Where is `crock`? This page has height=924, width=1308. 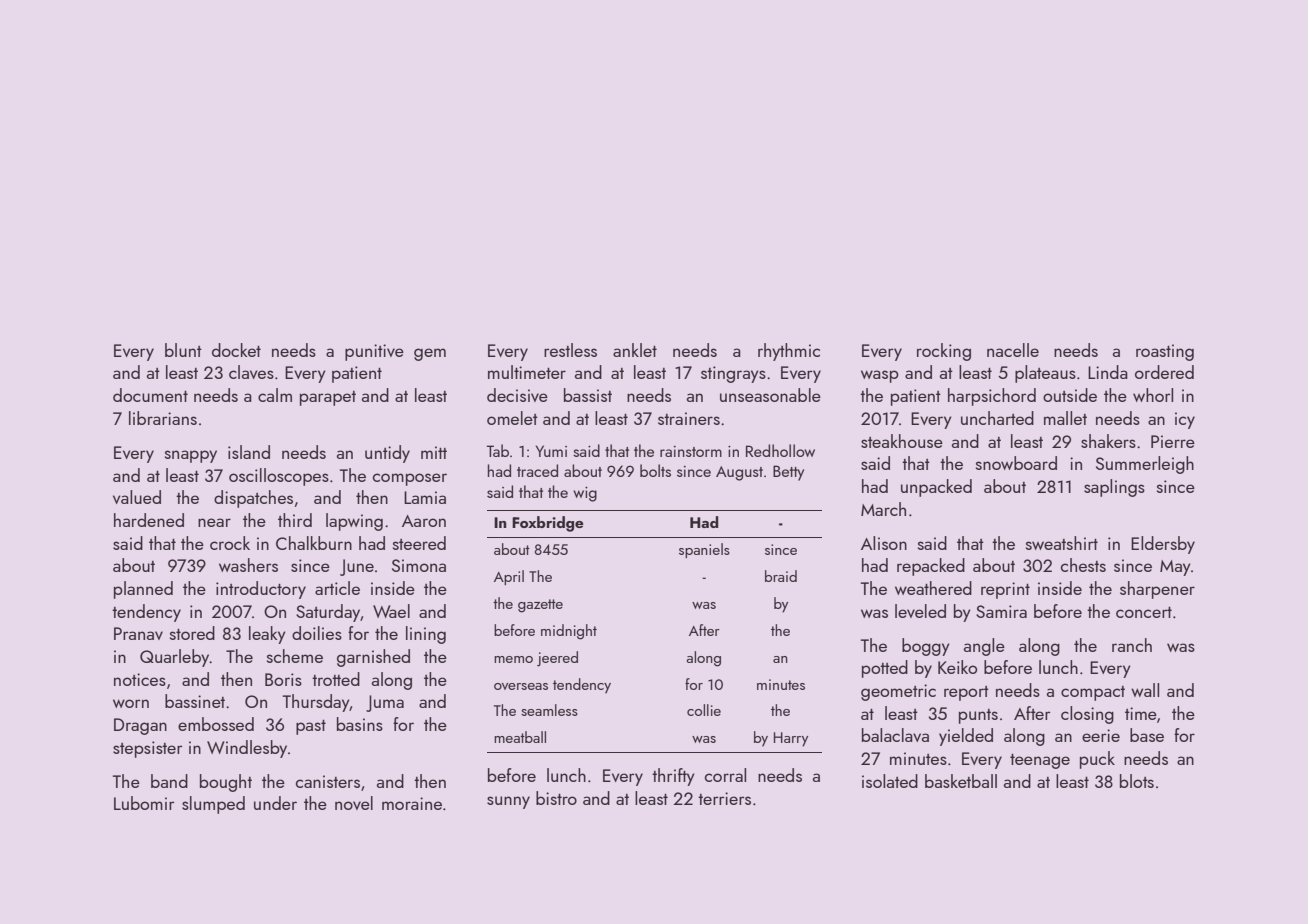
crock is located at coordinates (230, 543).
